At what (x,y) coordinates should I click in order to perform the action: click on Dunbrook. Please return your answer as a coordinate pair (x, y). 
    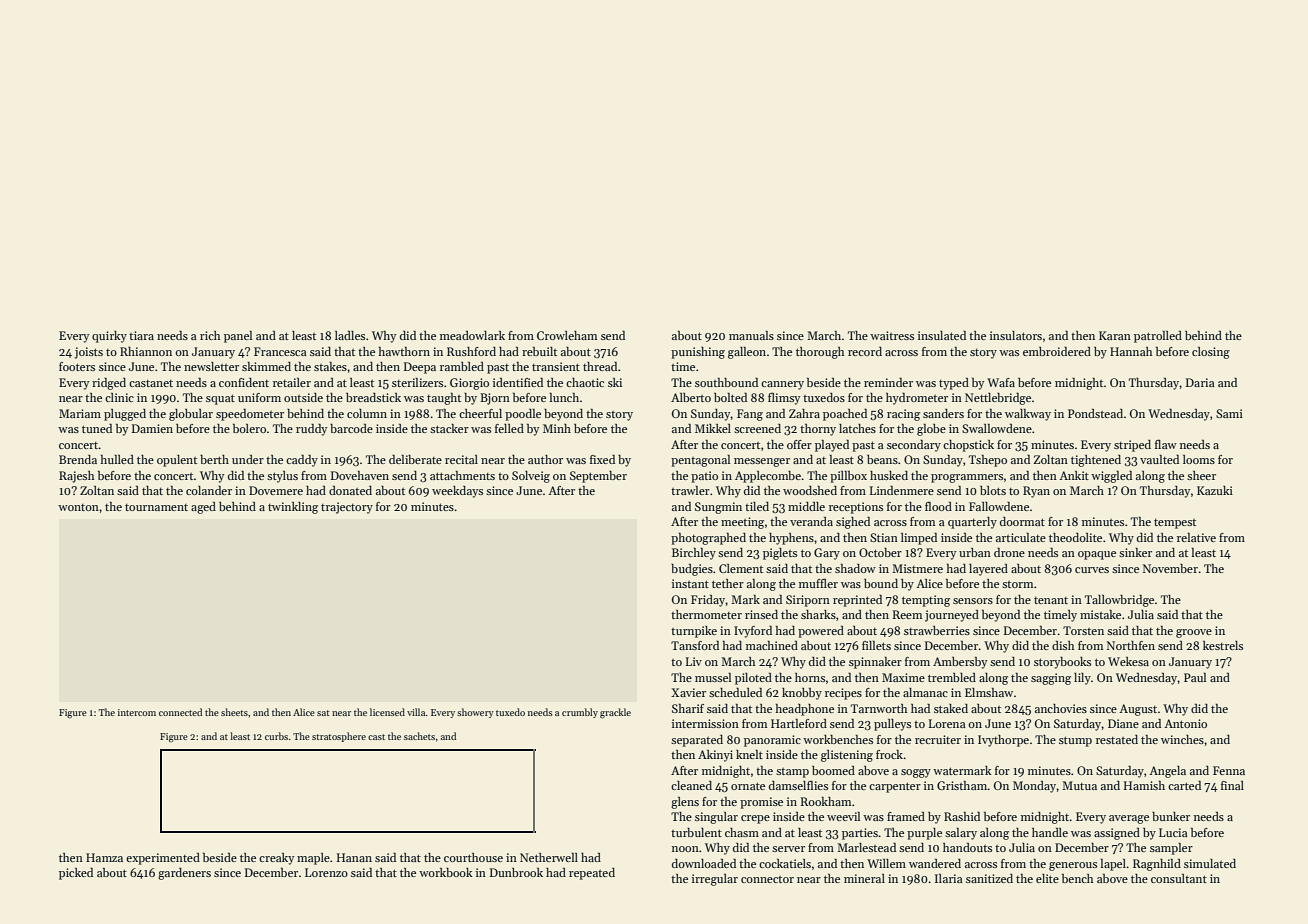
    Looking at the image, I should click on (516, 872).
